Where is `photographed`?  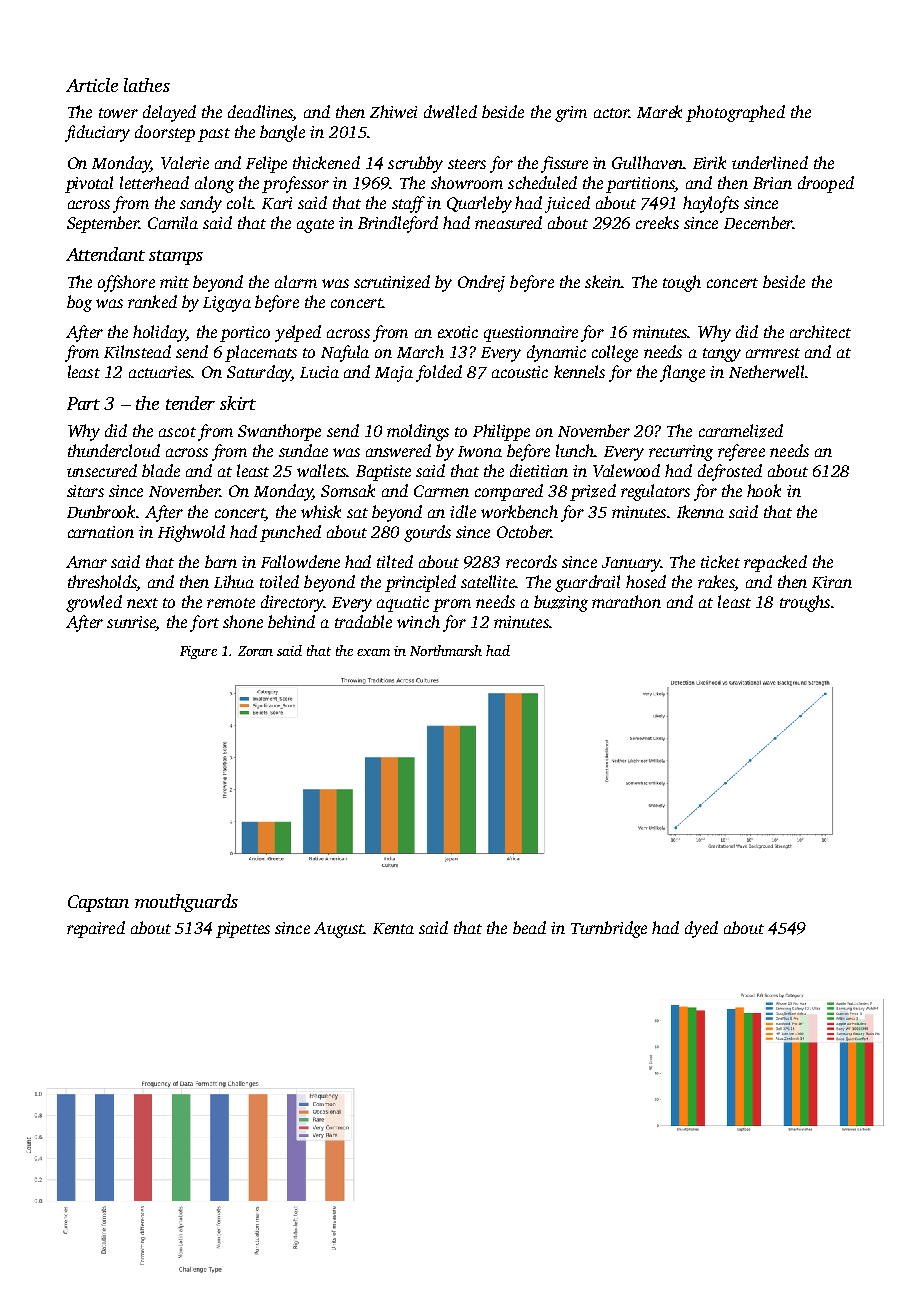
photographed is located at coordinates (735, 113).
